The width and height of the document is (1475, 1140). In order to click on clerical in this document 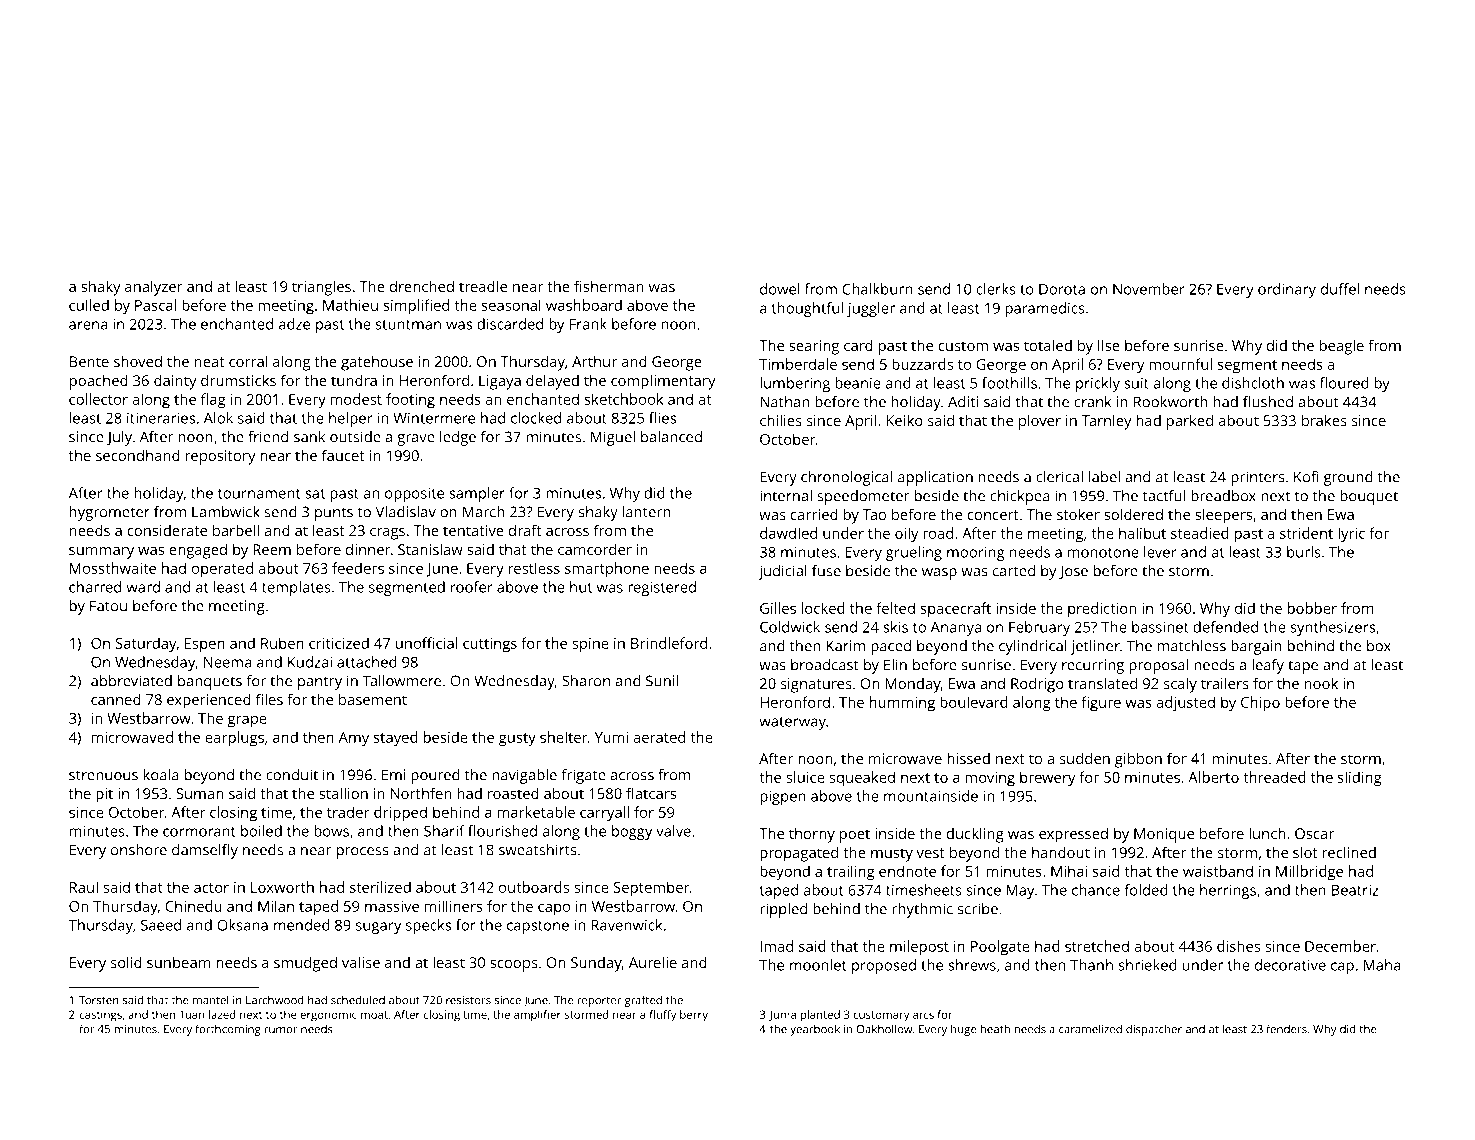, I will do `click(1059, 477)`.
